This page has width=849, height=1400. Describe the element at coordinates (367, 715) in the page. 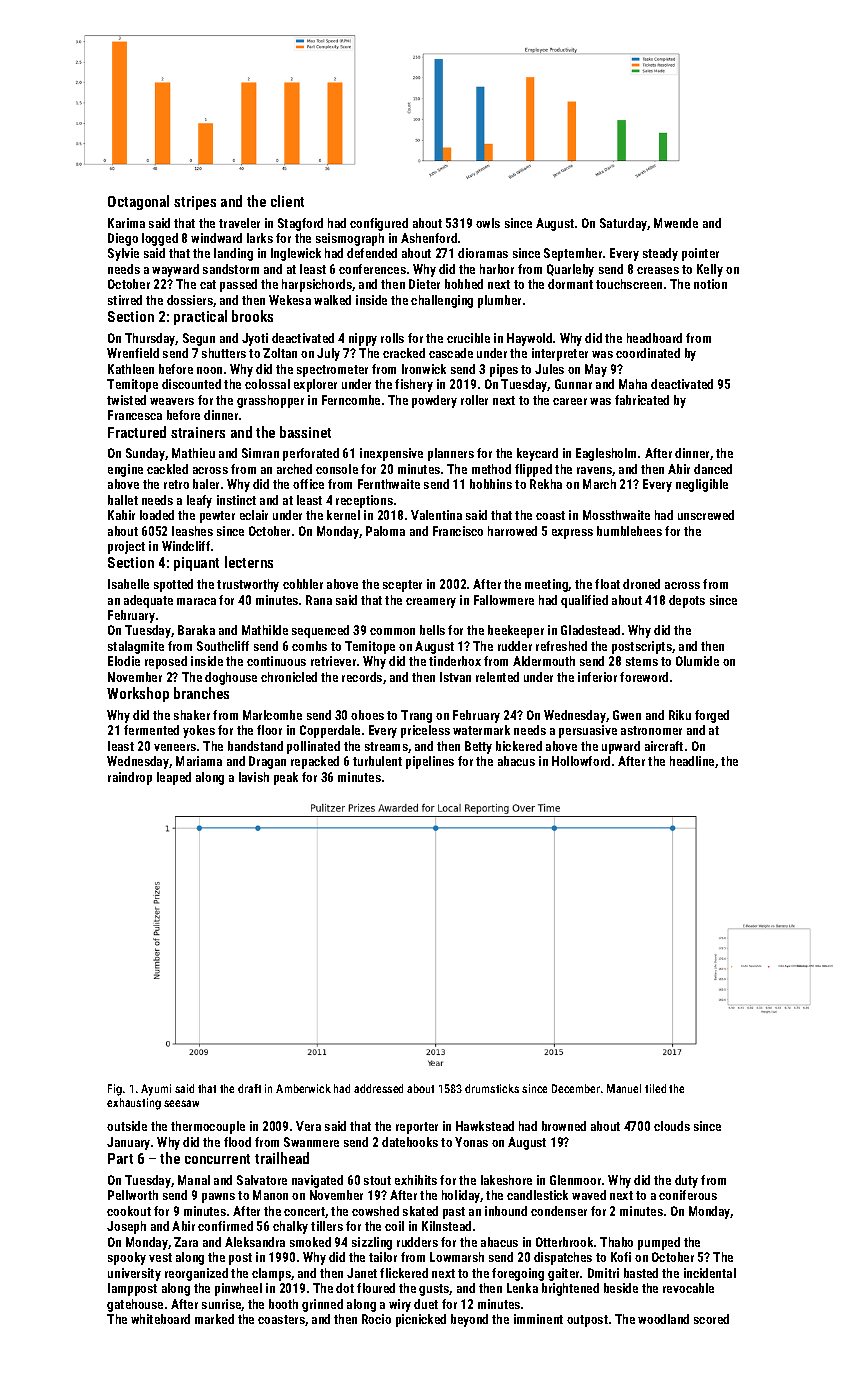

I see `oboes` at that location.
